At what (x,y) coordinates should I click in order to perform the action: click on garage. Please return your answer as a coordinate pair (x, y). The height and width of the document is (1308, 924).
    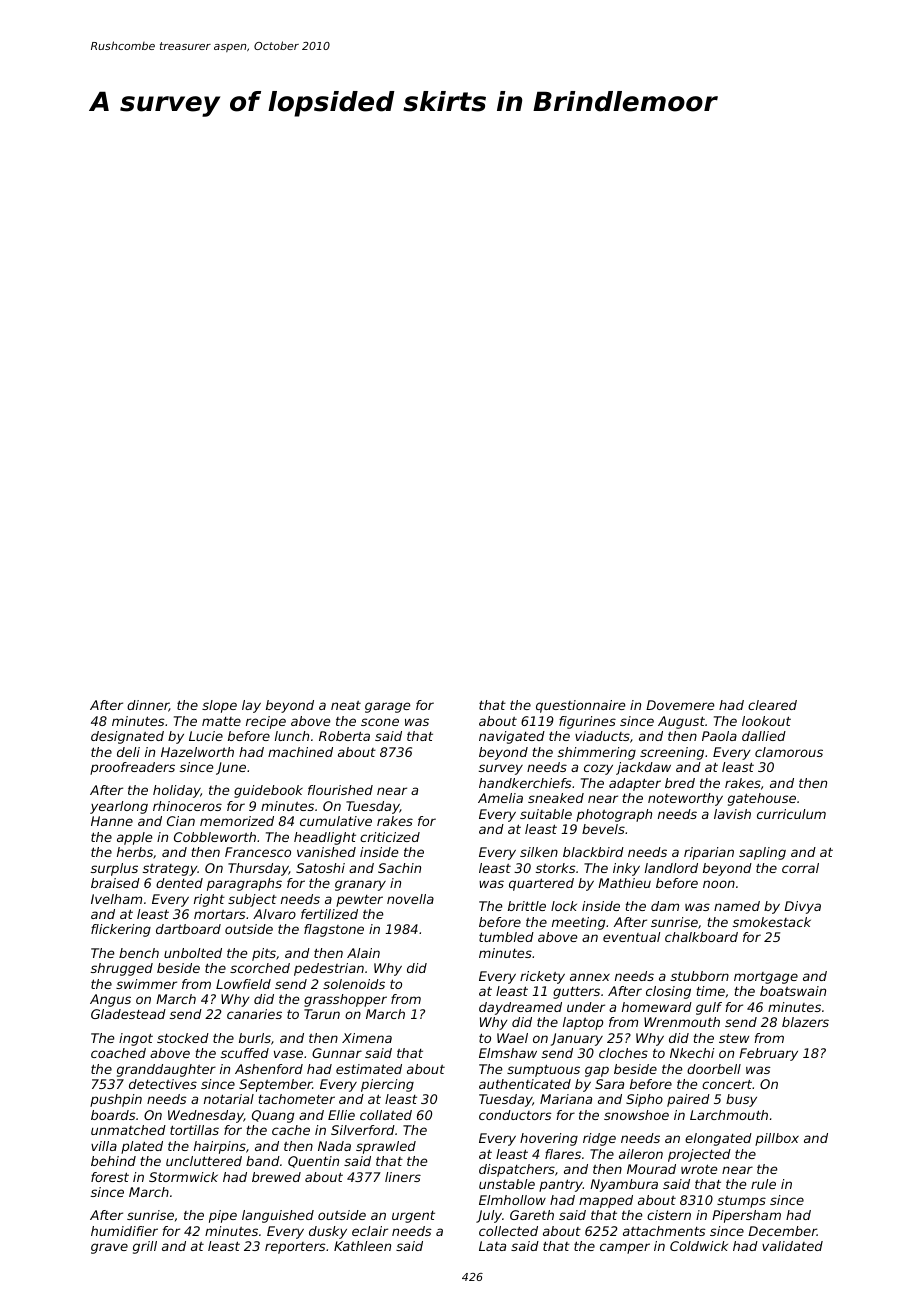
    Looking at the image, I should click on (388, 707).
